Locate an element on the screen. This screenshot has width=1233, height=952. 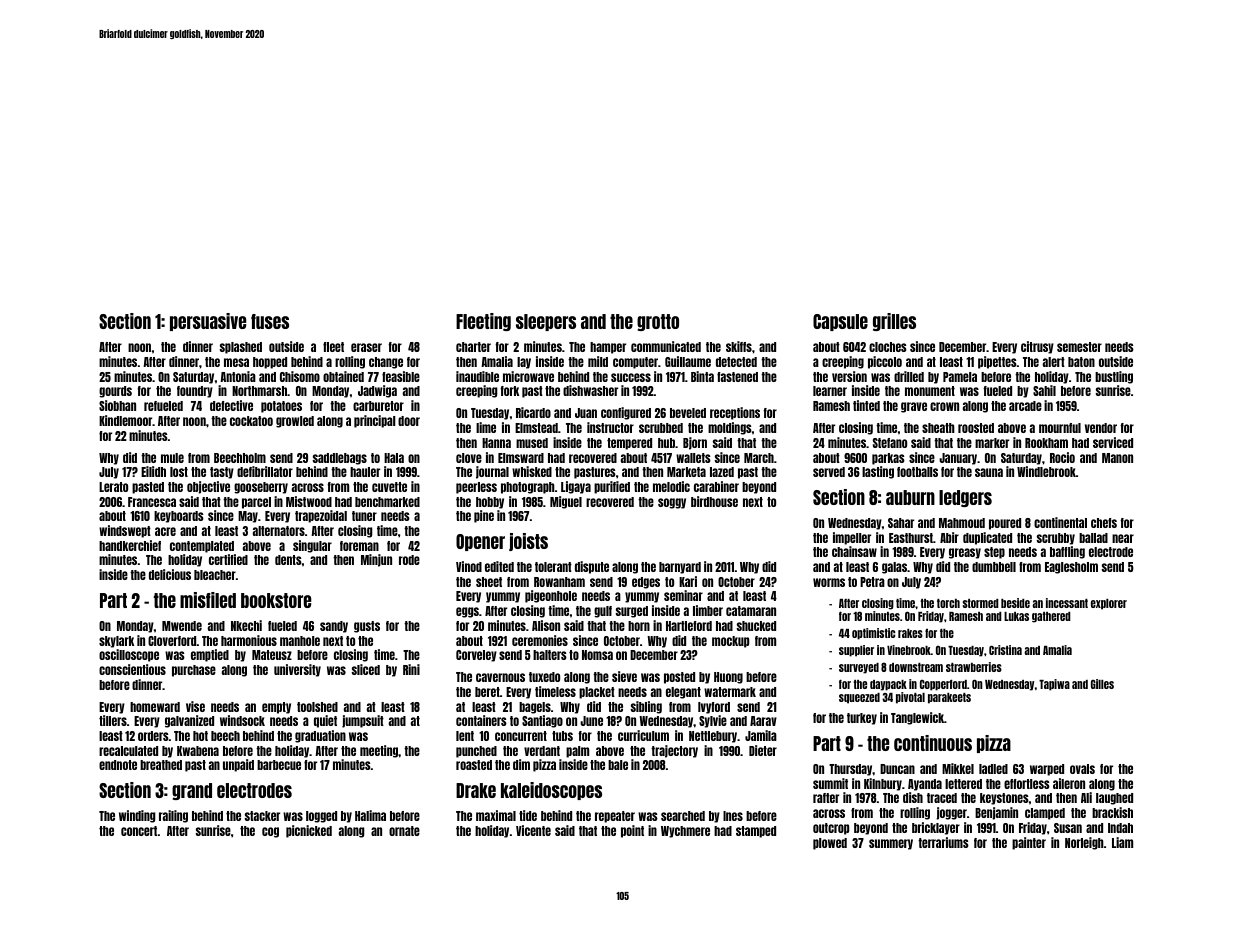
grilles is located at coordinates (894, 322).
